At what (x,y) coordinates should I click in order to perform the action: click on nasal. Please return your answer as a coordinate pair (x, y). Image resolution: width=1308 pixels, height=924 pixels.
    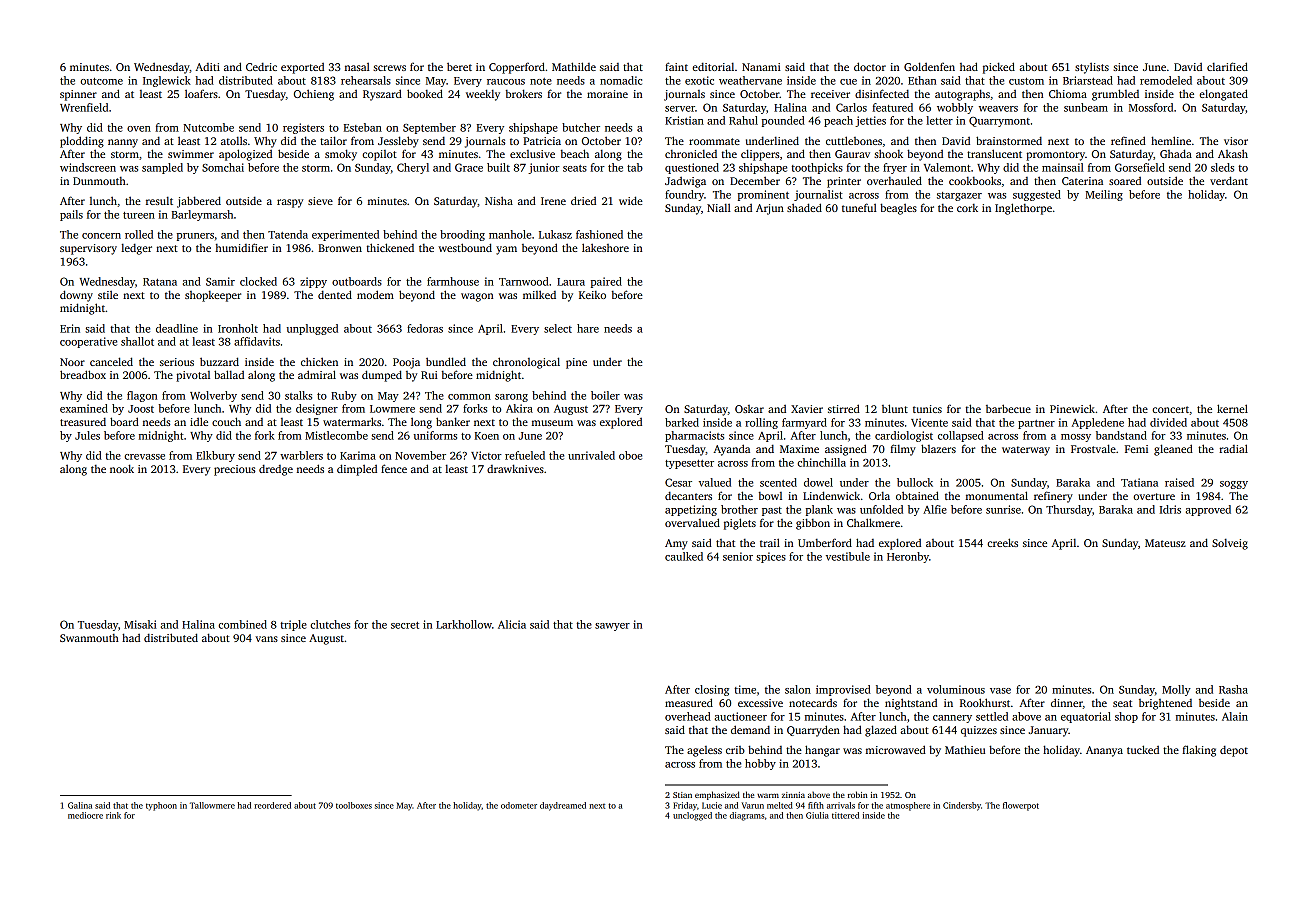
    Looking at the image, I should click on (357, 67).
